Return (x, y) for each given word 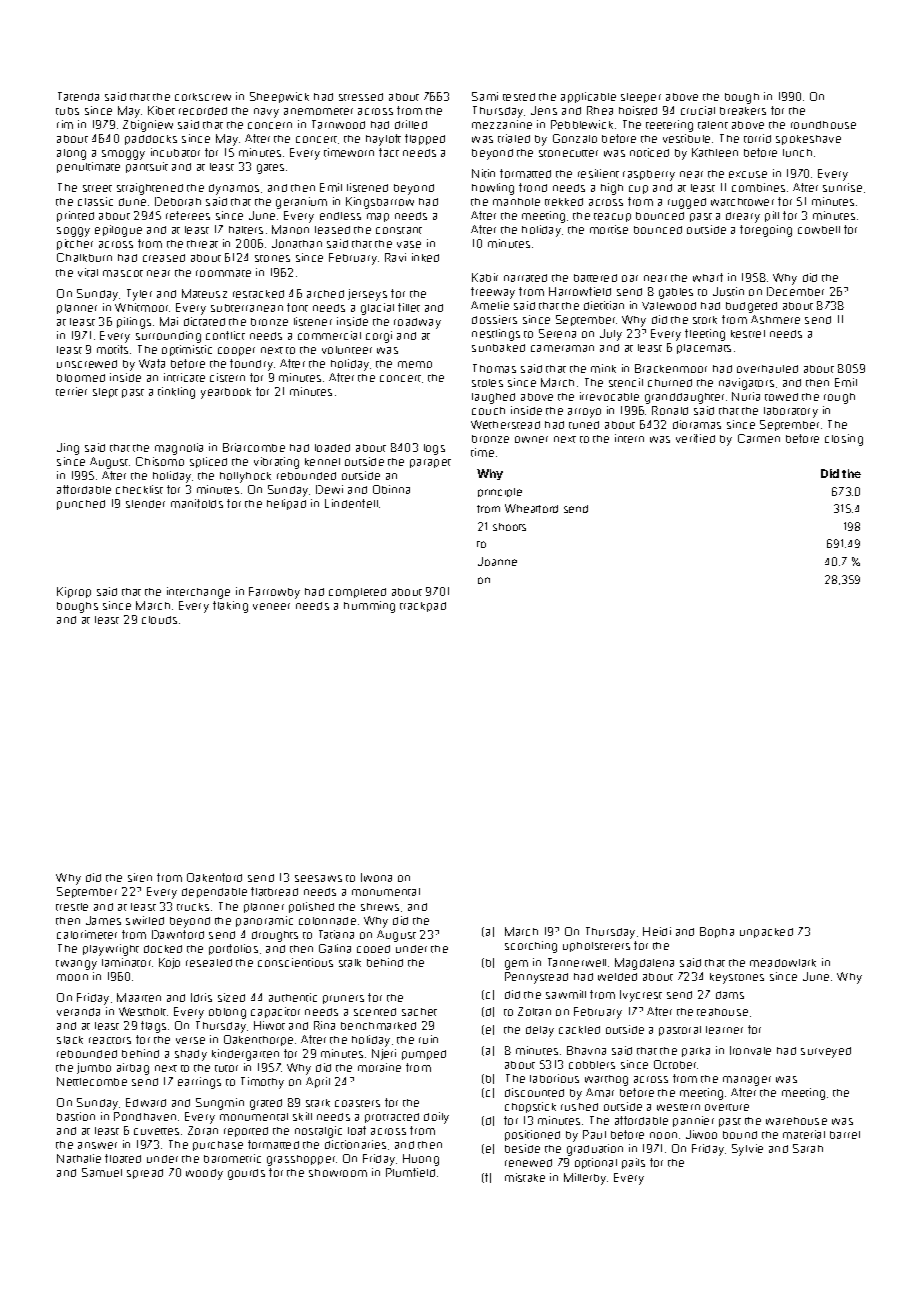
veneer (271, 606)
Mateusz (204, 293)
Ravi (395, 257)
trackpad (423, 607)
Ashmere (775, 319)
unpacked (766, 933)
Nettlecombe (92, 1081)
